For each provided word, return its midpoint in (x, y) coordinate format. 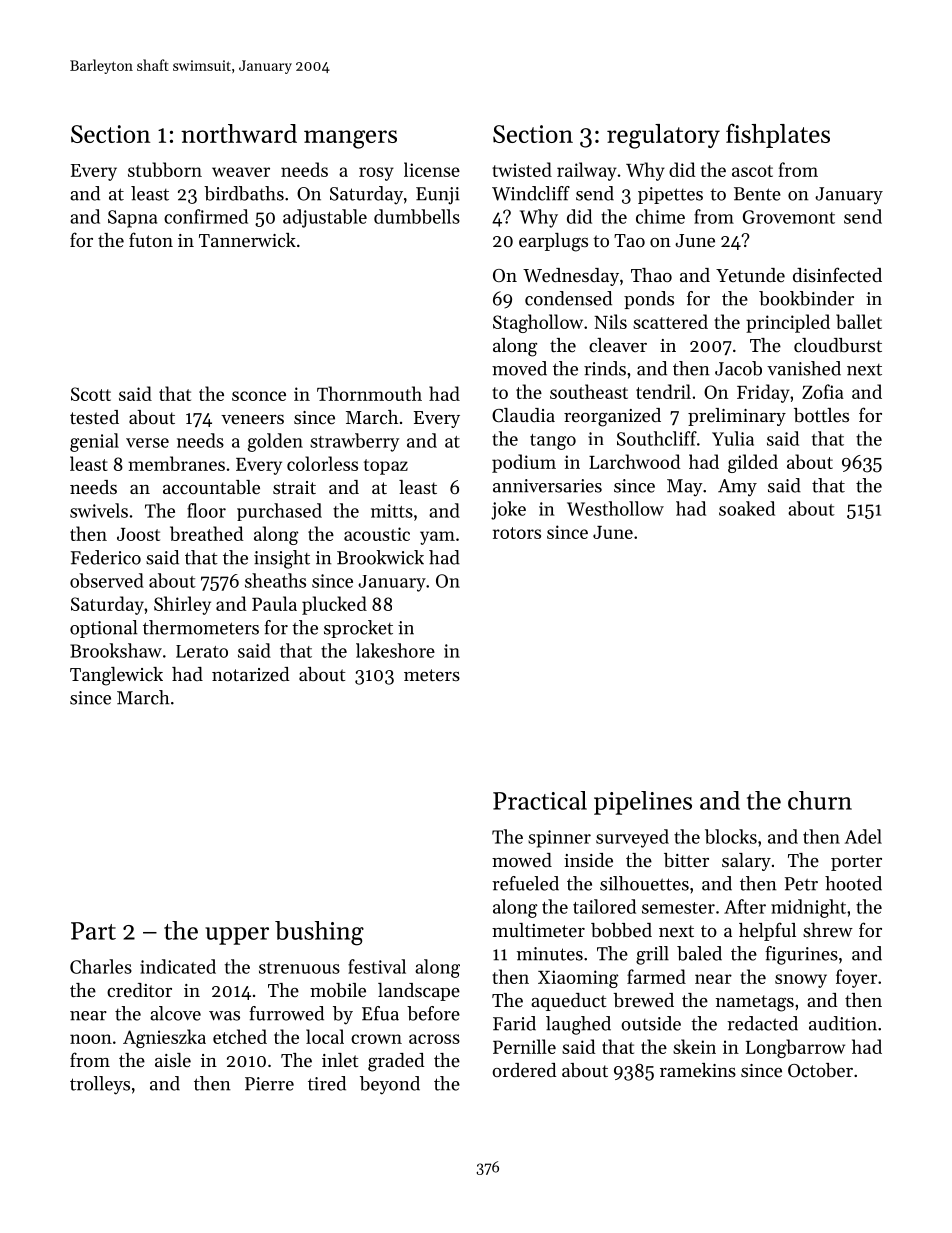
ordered (524, 1070)
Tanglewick (116, 676)
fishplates (778, 135)
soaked (747, 508)
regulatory (663, 136)
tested (94, 417)
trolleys (100, 1085)
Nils (610, 321)
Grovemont (789, 217)
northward (239, 133)
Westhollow (615, 508)
